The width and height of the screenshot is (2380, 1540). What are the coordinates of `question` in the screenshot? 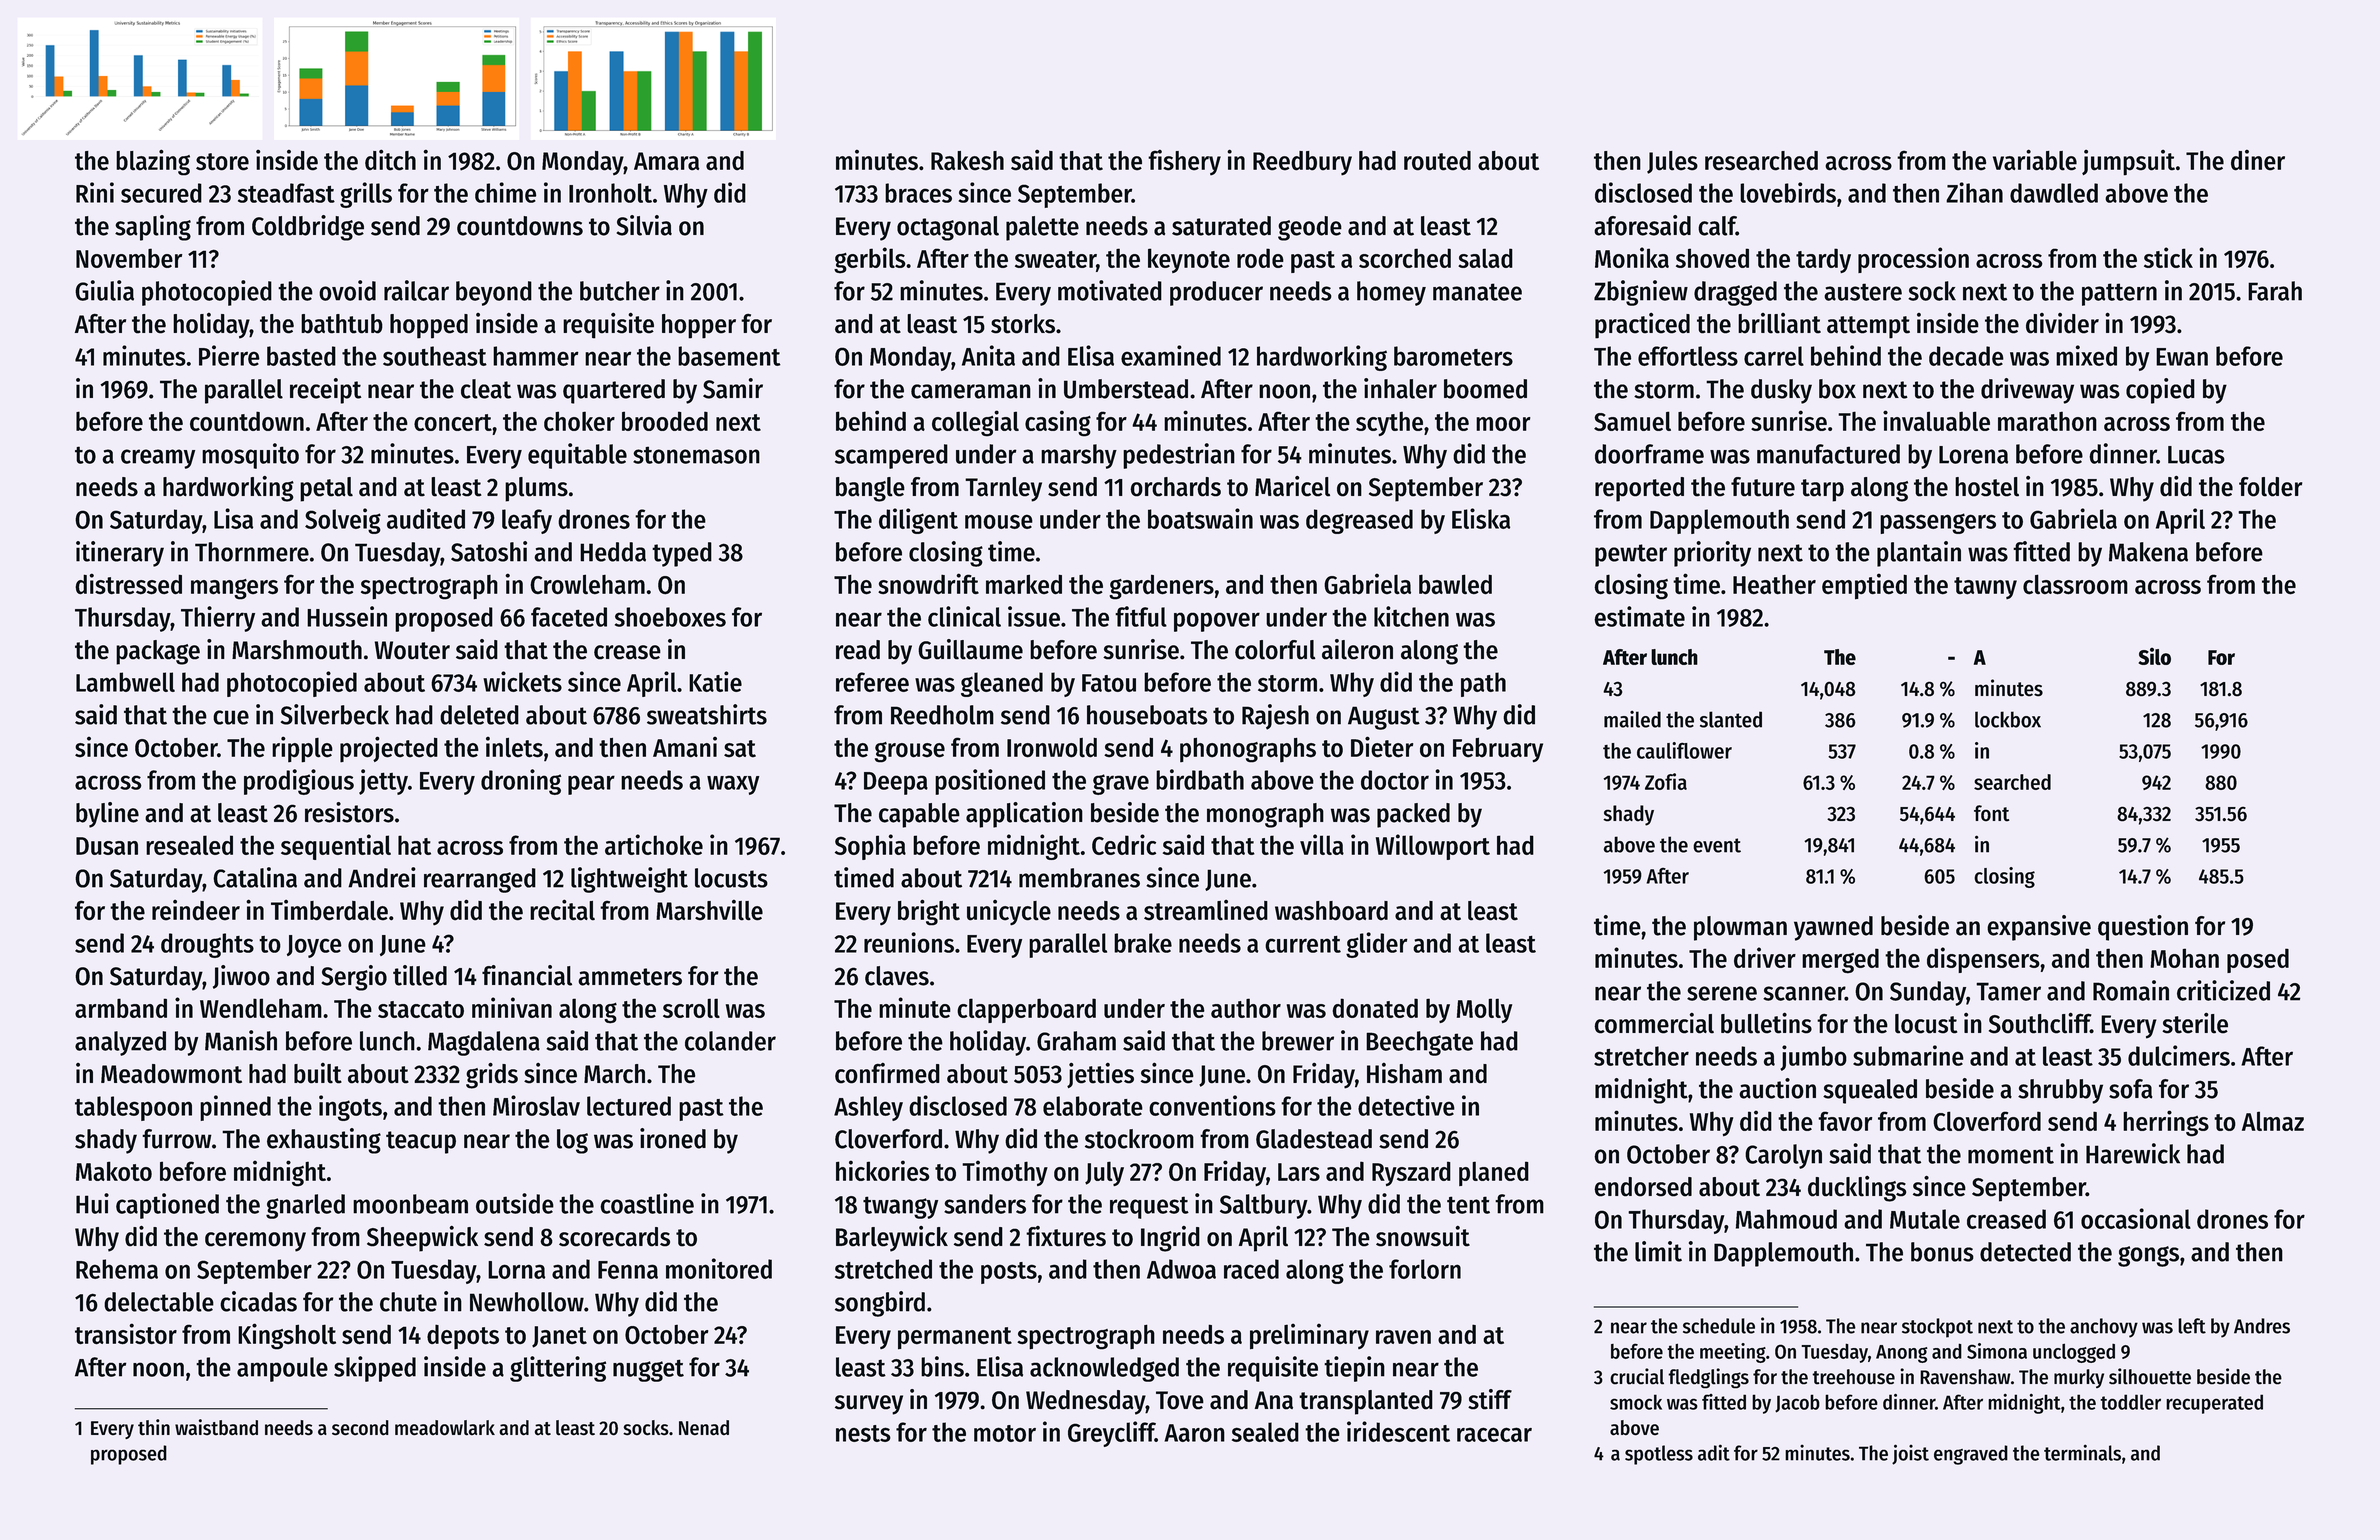 It's located at (2143, 928).
